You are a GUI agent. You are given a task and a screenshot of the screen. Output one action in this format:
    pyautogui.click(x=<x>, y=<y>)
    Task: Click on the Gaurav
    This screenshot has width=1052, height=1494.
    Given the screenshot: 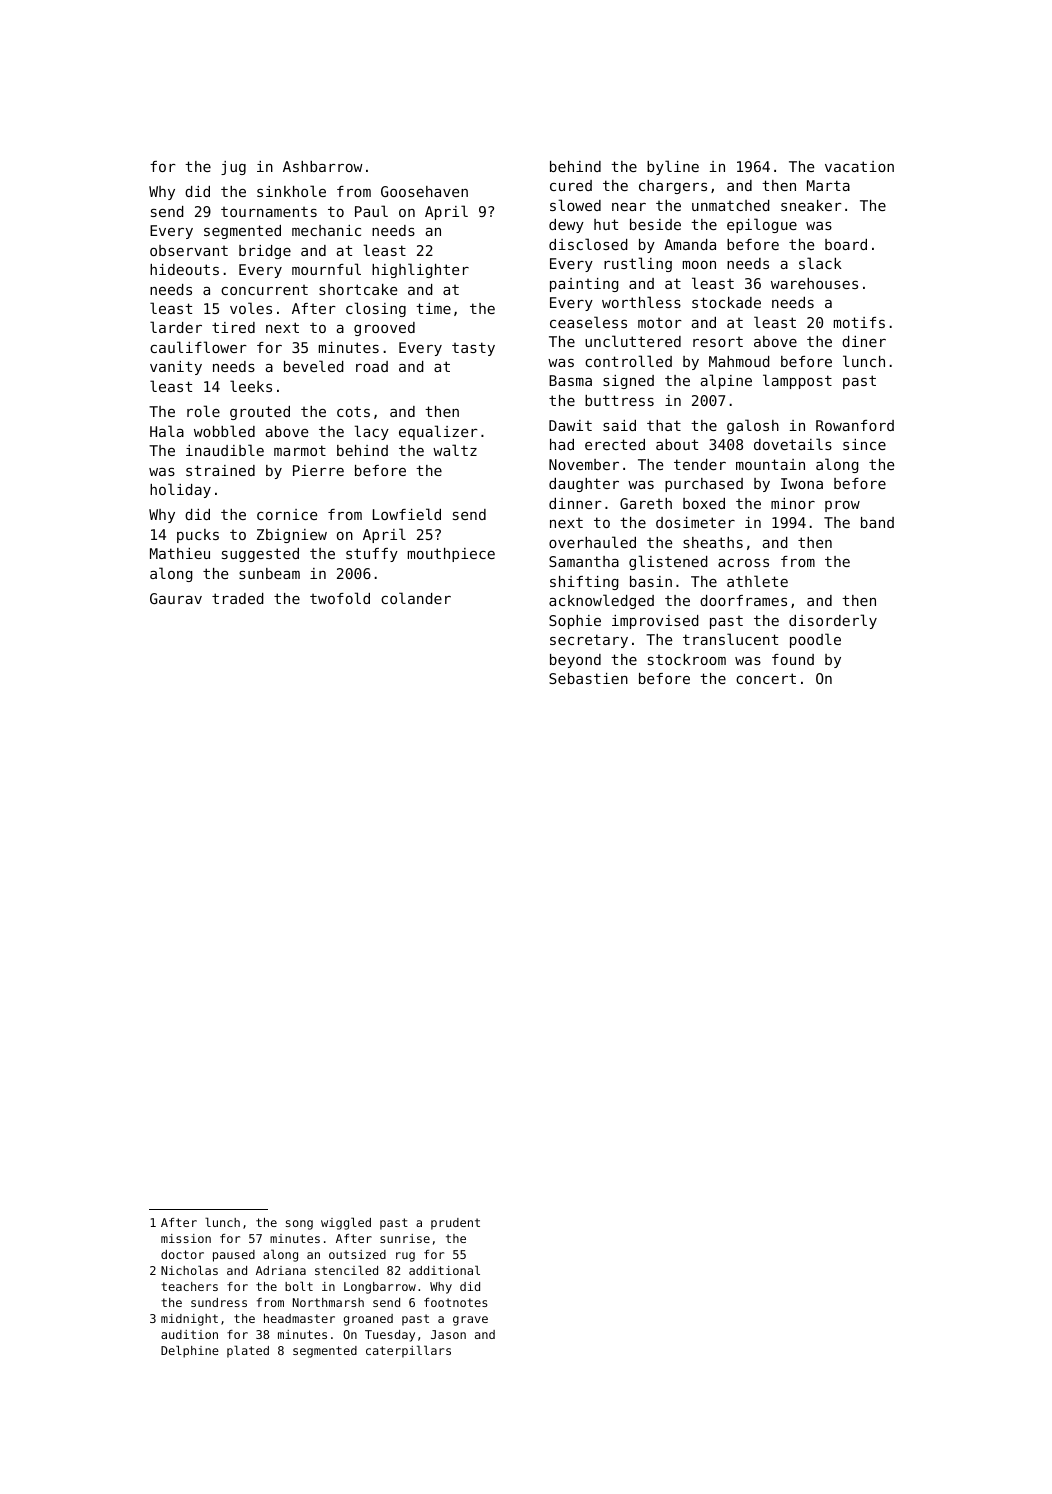 What is the action you would take?
    pyautogui.click(x=176, y=598)
